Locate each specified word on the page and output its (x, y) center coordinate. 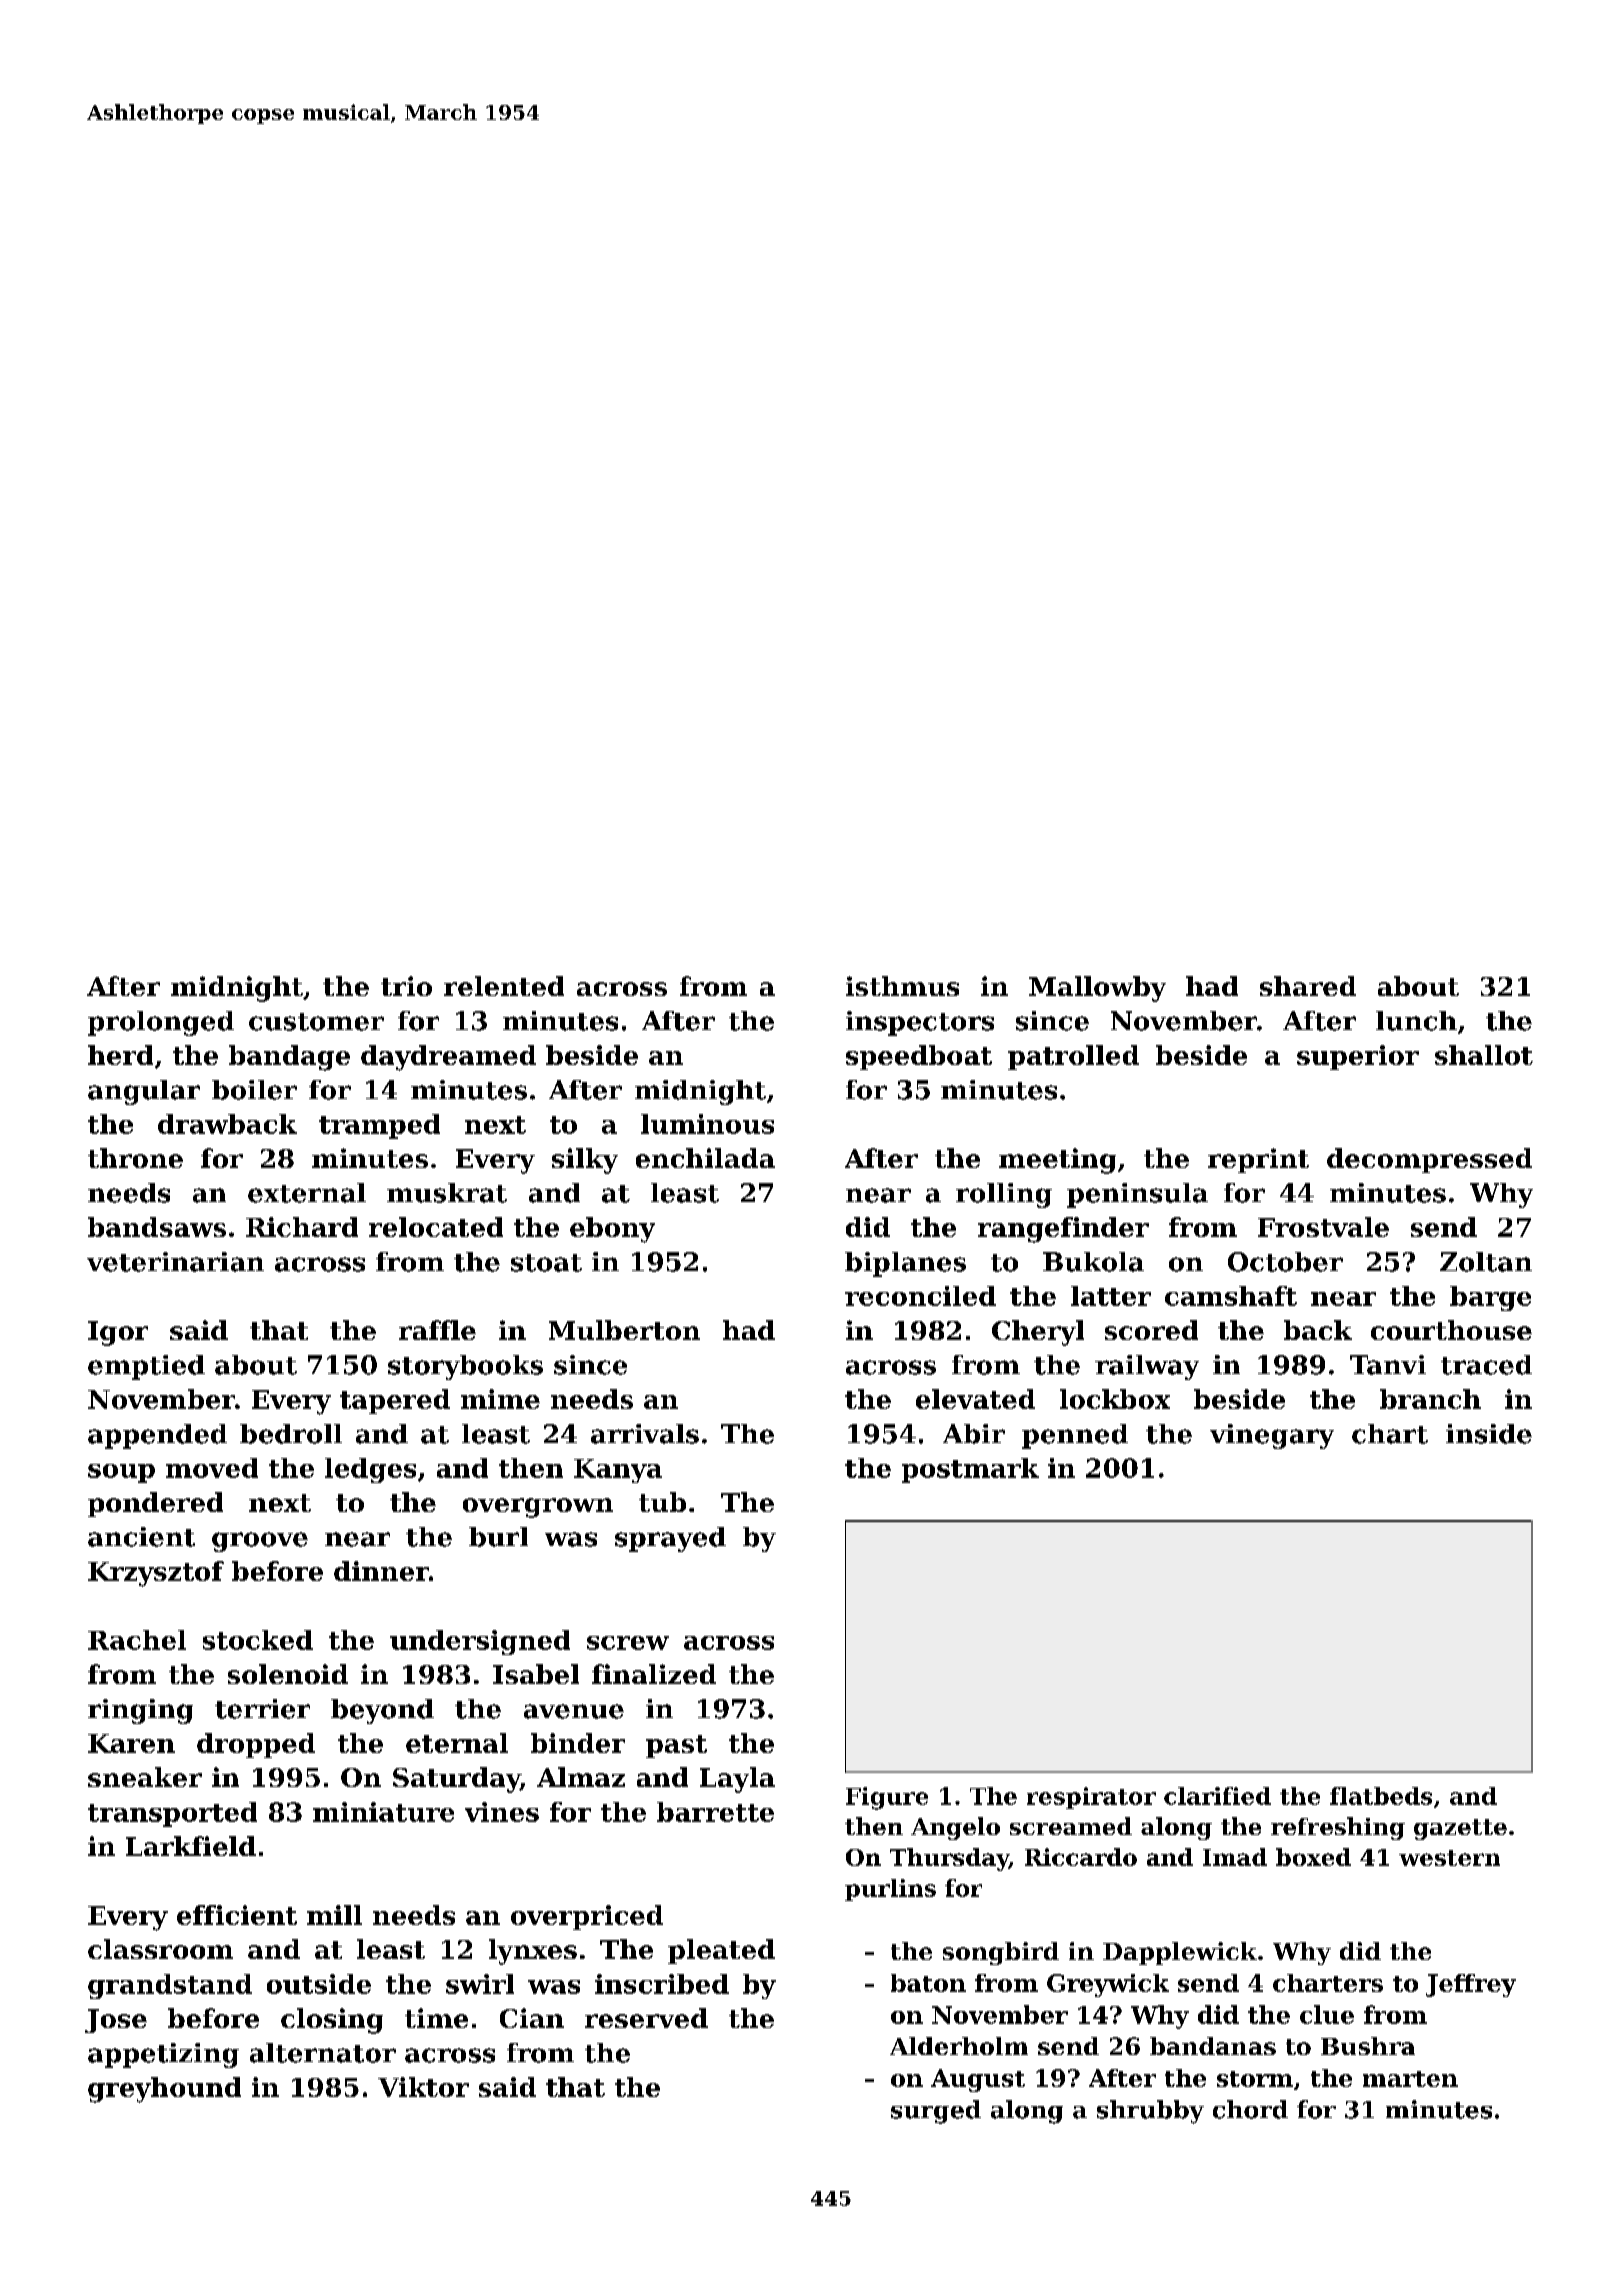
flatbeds (1381, 1796)
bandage (289, 1058)
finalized (654, 1674)
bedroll (291, 1434)
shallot (1484, 1055)
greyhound (164, 2090)
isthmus (902, 986)
